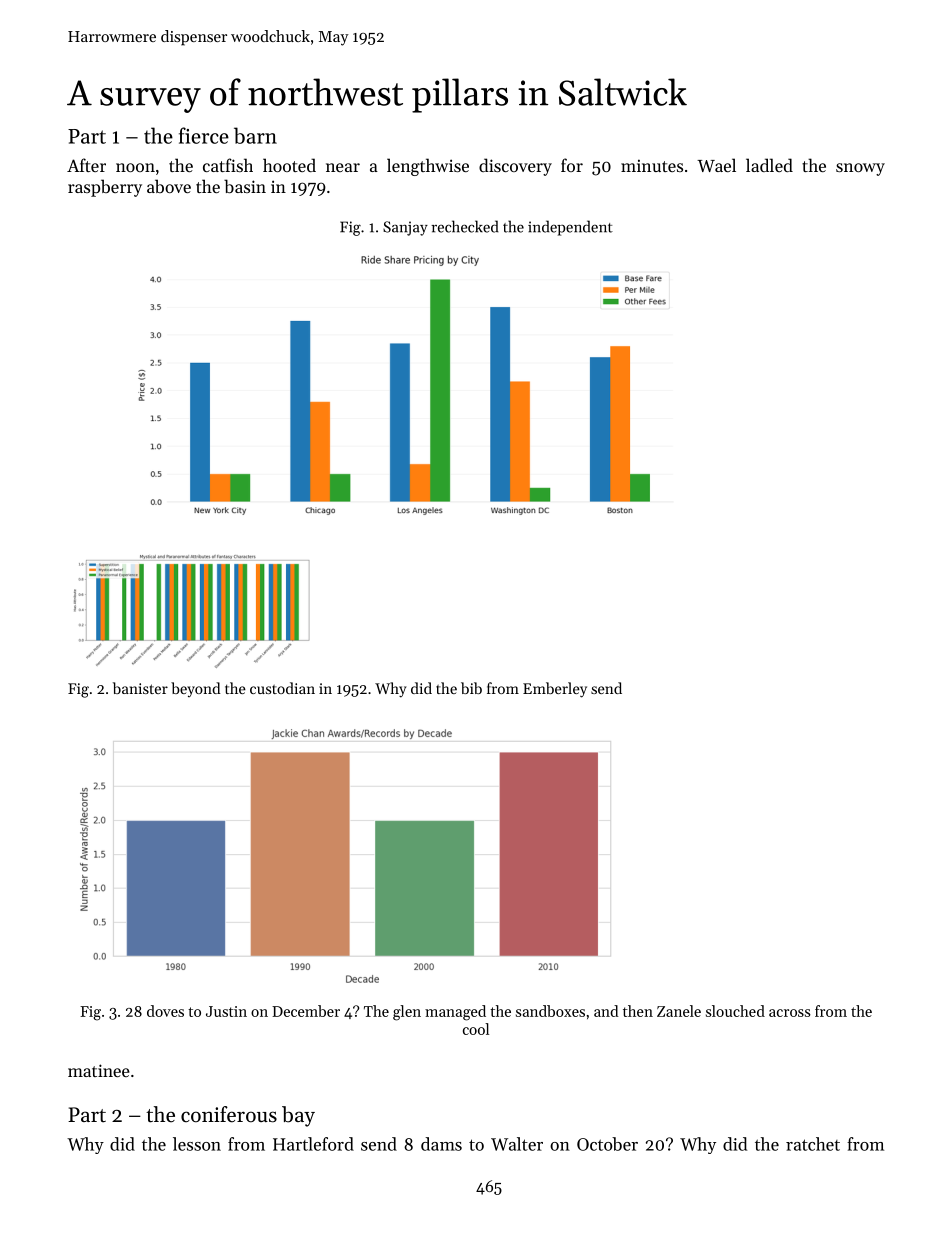  What do you see at coordinates (471, 688) in the screenshot?
I see `bib` at bounding box center [471, 688].
